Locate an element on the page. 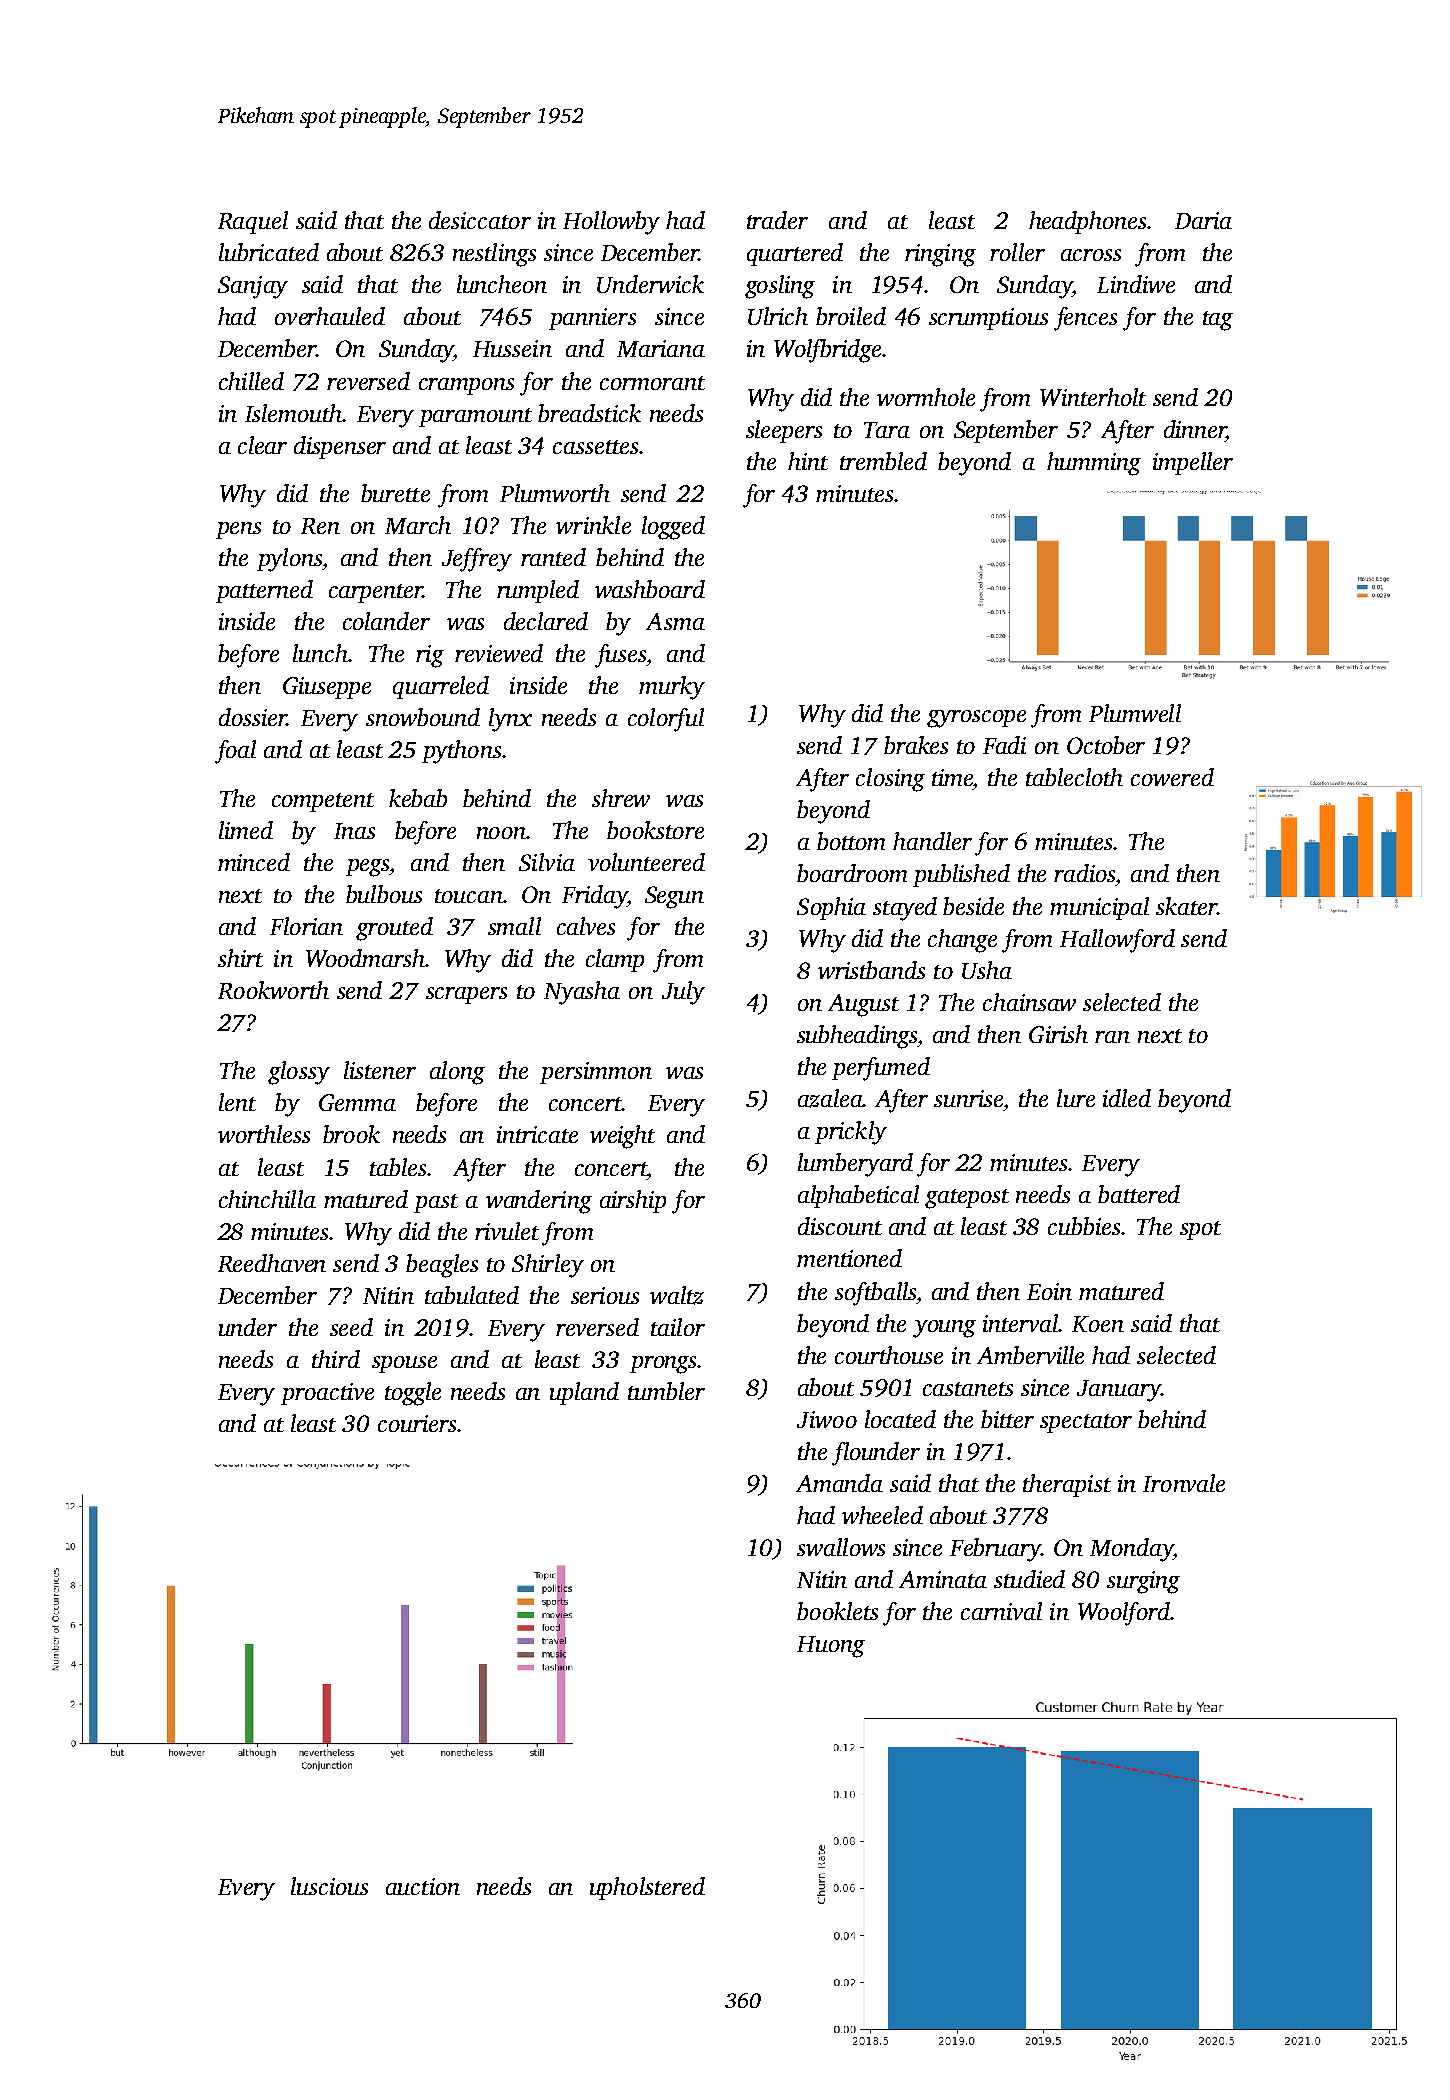  volunteered is located at coordinates (646, 862).
